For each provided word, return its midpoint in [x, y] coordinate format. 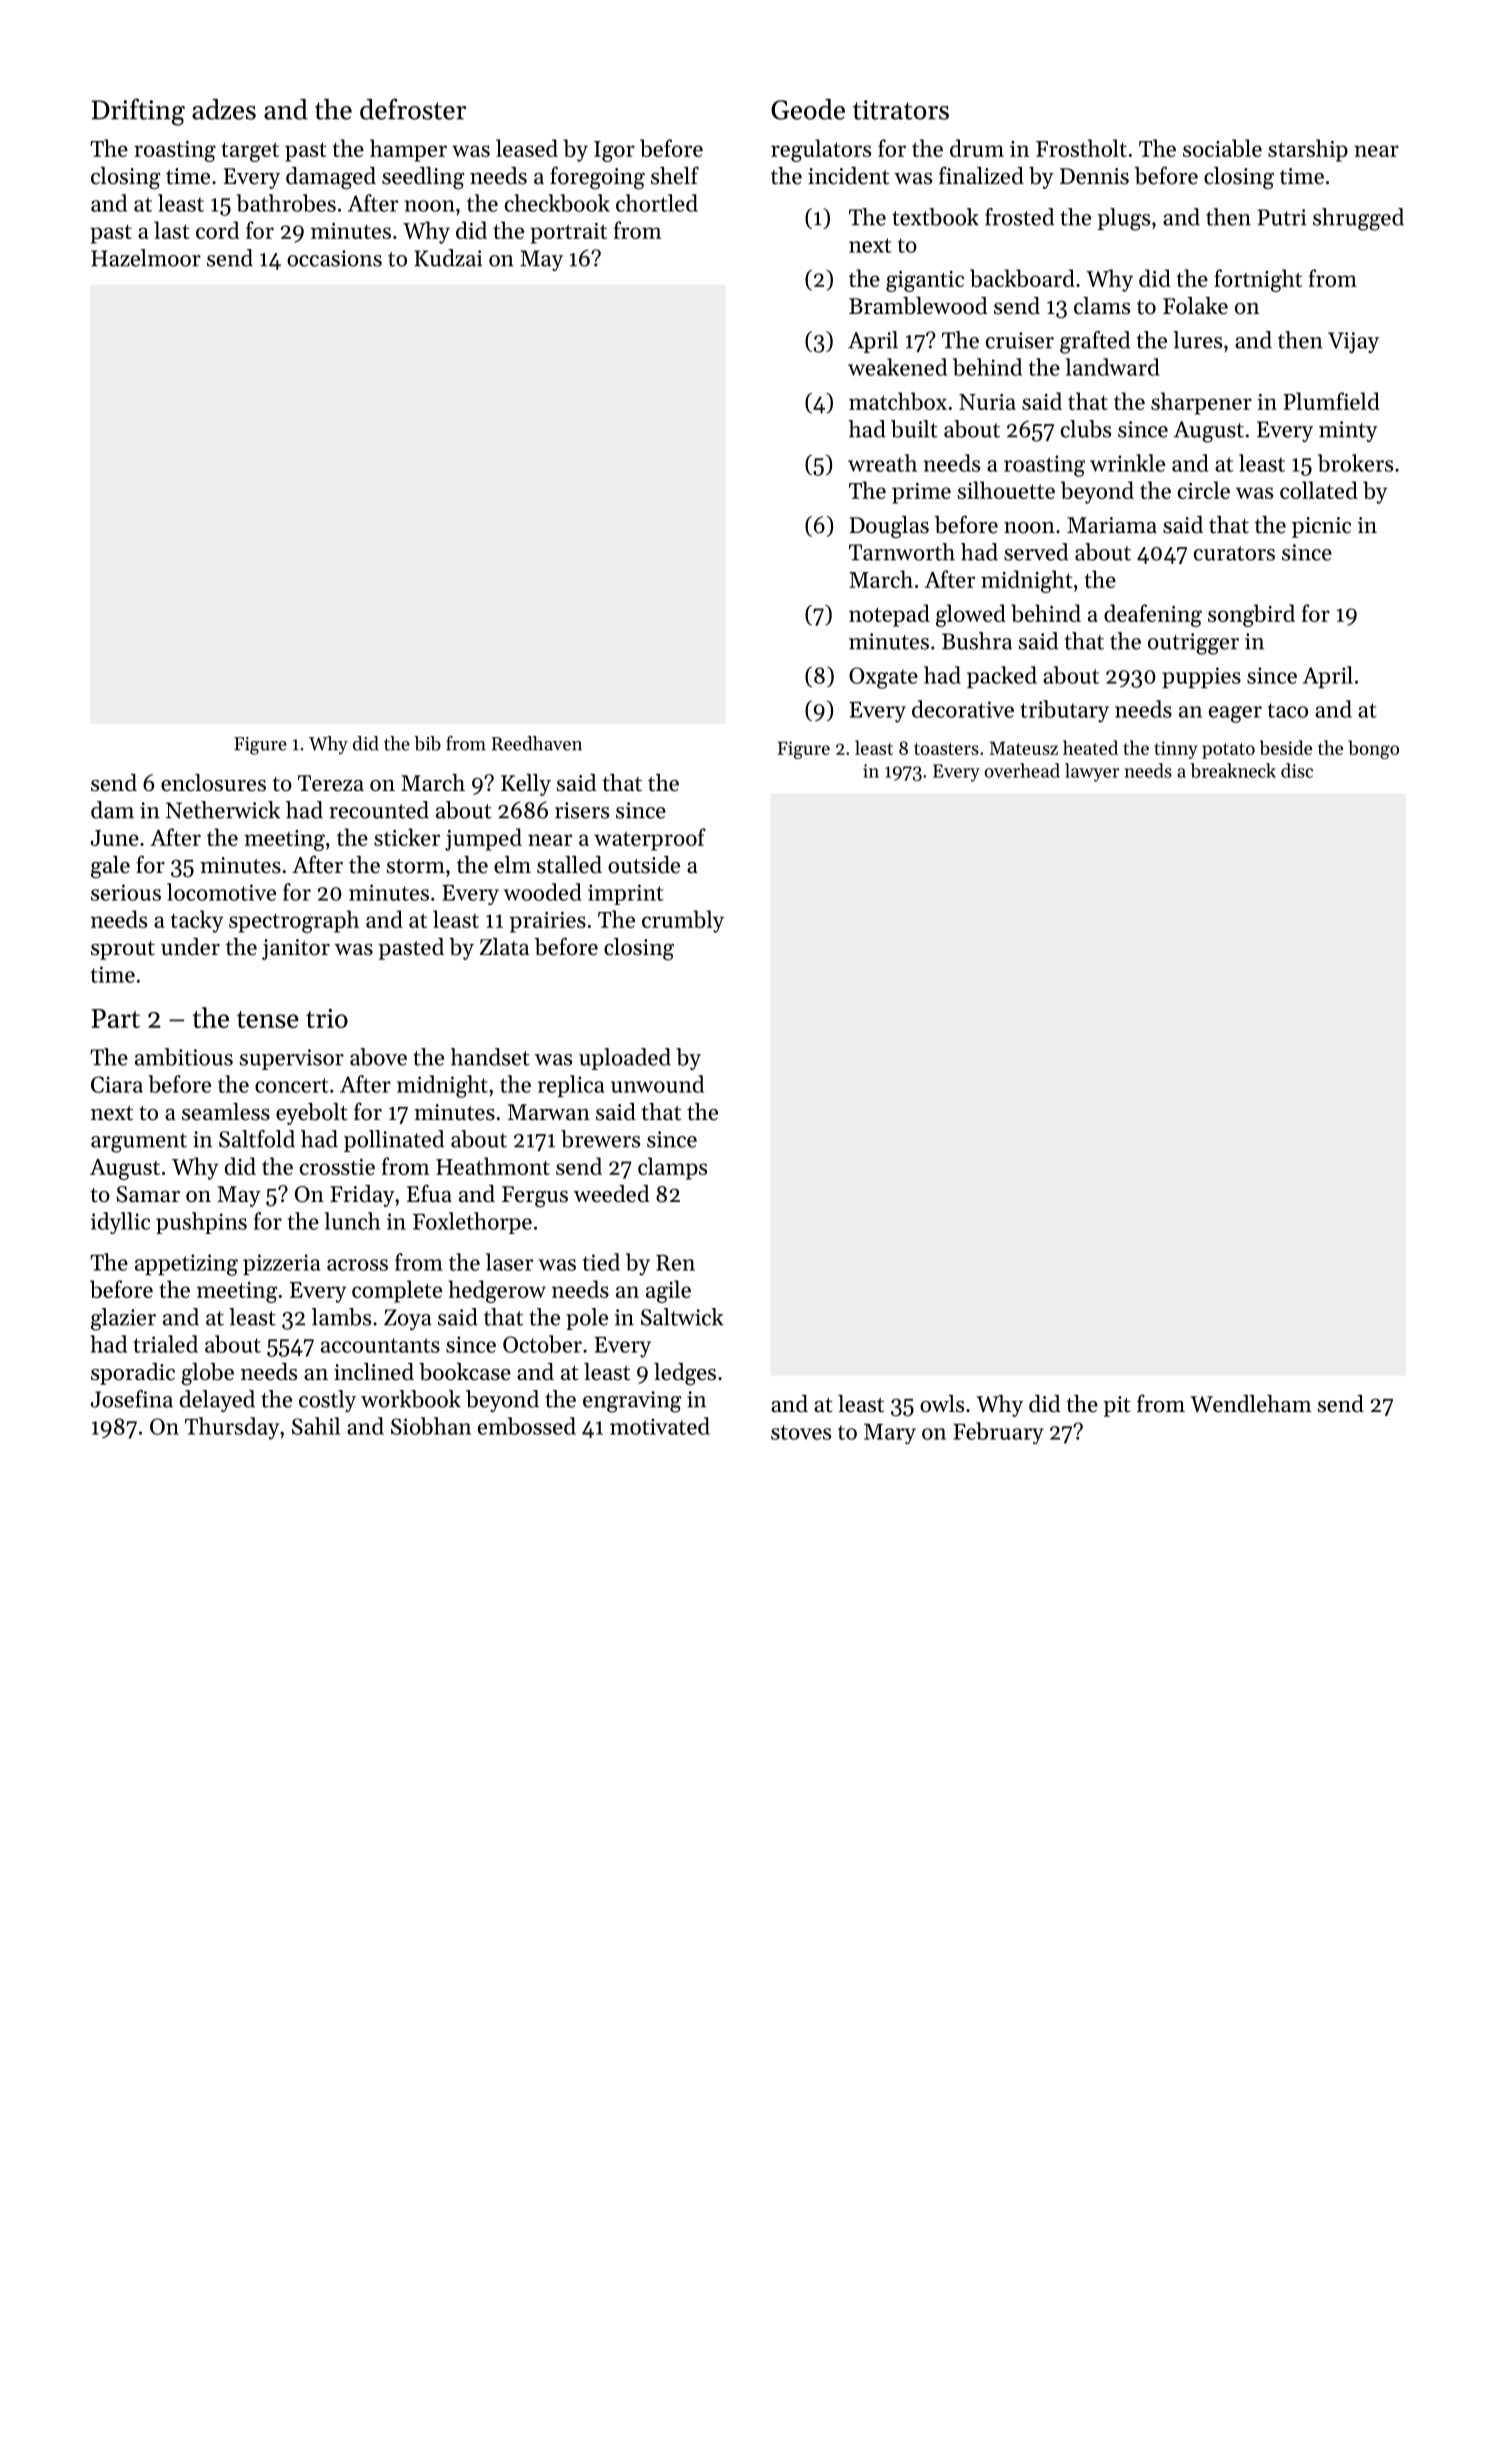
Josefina [132, 1399]
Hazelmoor [146, 258]
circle [1204, 490]
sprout [123, 950]
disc [1297, 770]
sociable [1222, 148]
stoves [801, 1432]
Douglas [889, 527]
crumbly [683, 921]
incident [848, 176]
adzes [224, 109]
